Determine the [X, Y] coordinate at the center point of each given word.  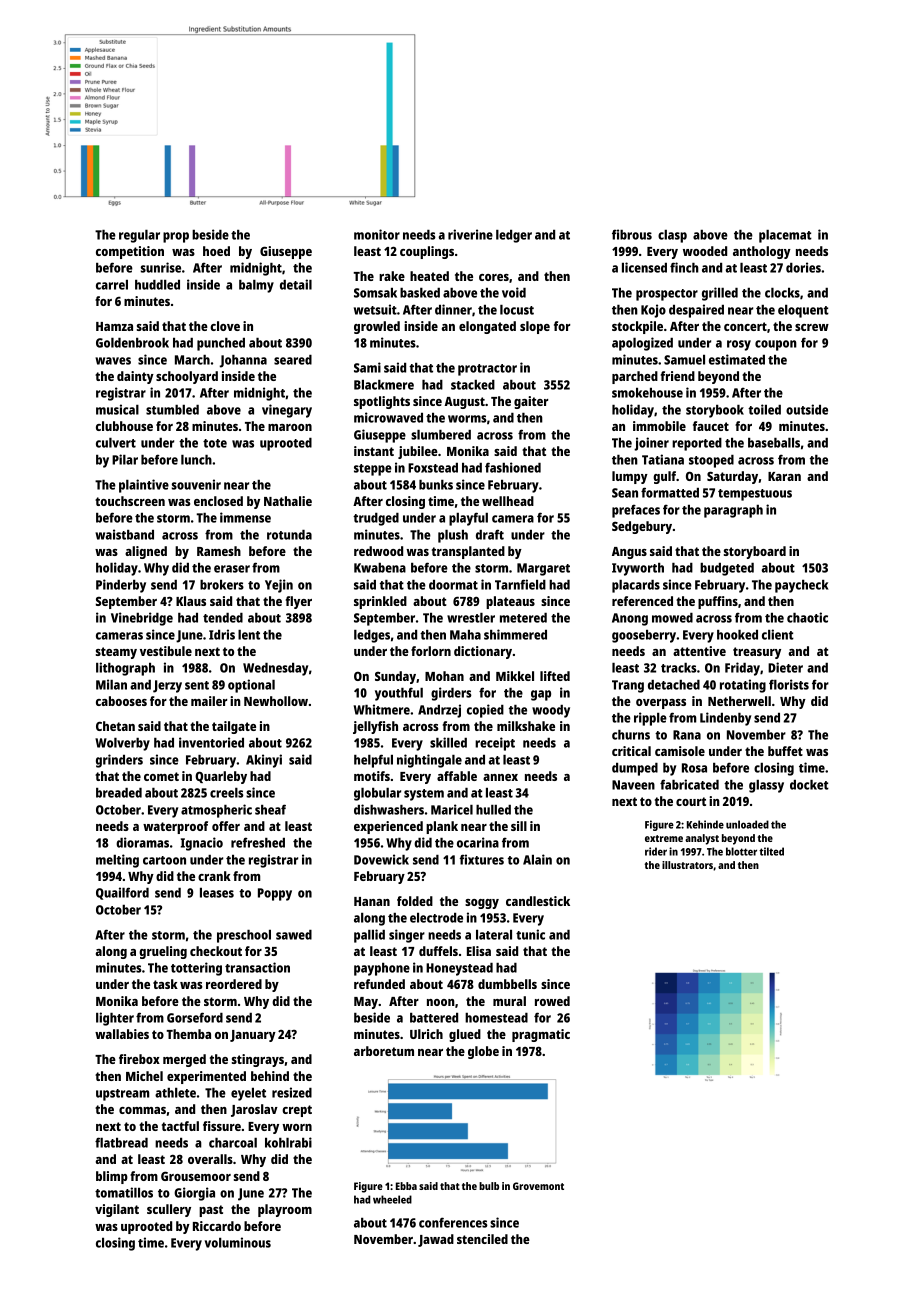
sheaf [270, 809]
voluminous [238, 1242]
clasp [672, 236]
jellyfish [375, 727]
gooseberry [644, 636]
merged [184, 1060]
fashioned [513, 467]
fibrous [632, 234]
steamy [116, 653]
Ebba [406, 1186]
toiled [764, 409]
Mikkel [515, 676]
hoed [216, 251]
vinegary [287, 411]
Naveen [633, 785]
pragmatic [541, 1035]
